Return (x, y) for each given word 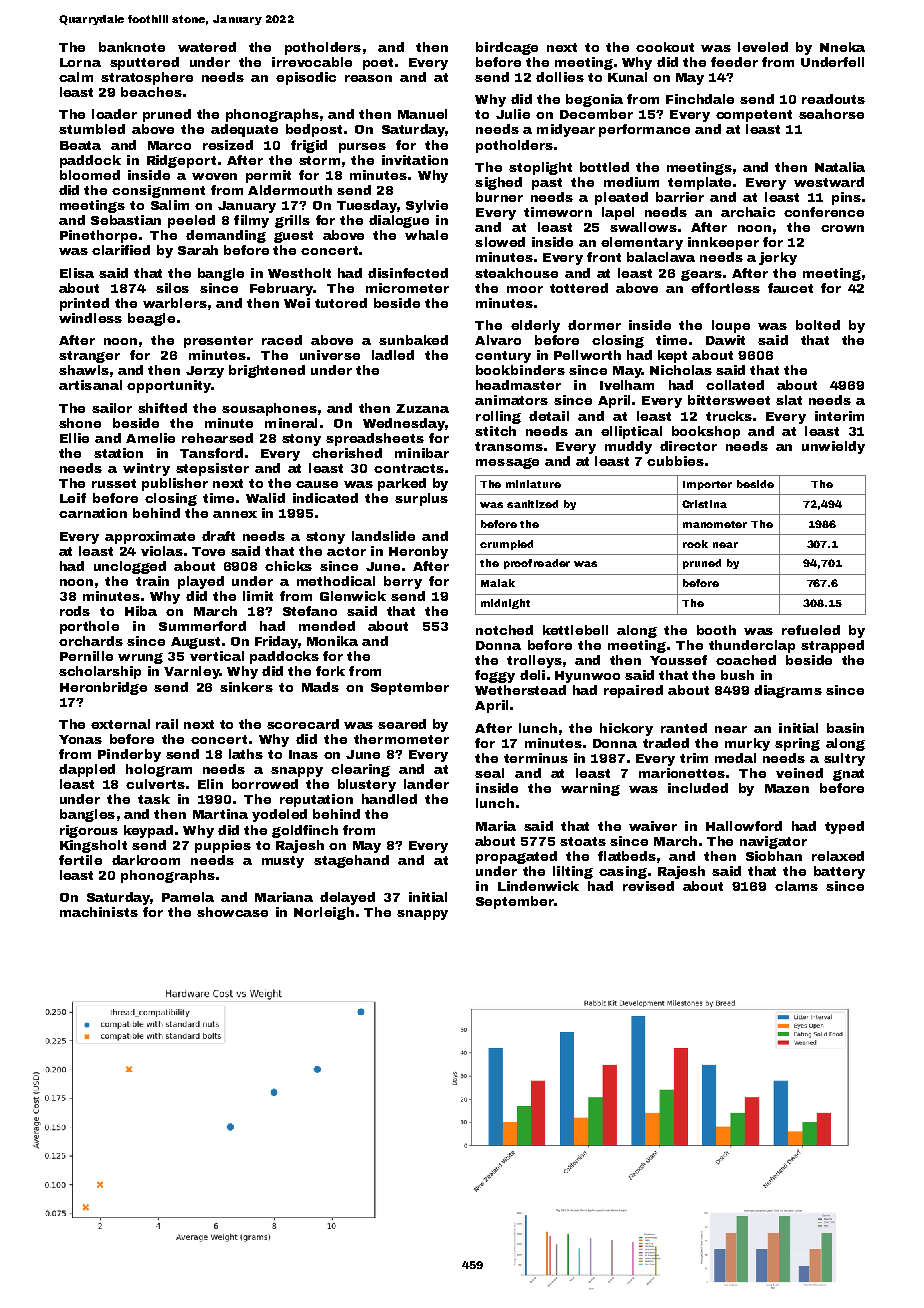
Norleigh (324, 913)
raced (282, 340)
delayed (347, 898)
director (688, 446)
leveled (763, 47)
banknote (132, 47)
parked (402, 484)
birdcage (507, 48)
